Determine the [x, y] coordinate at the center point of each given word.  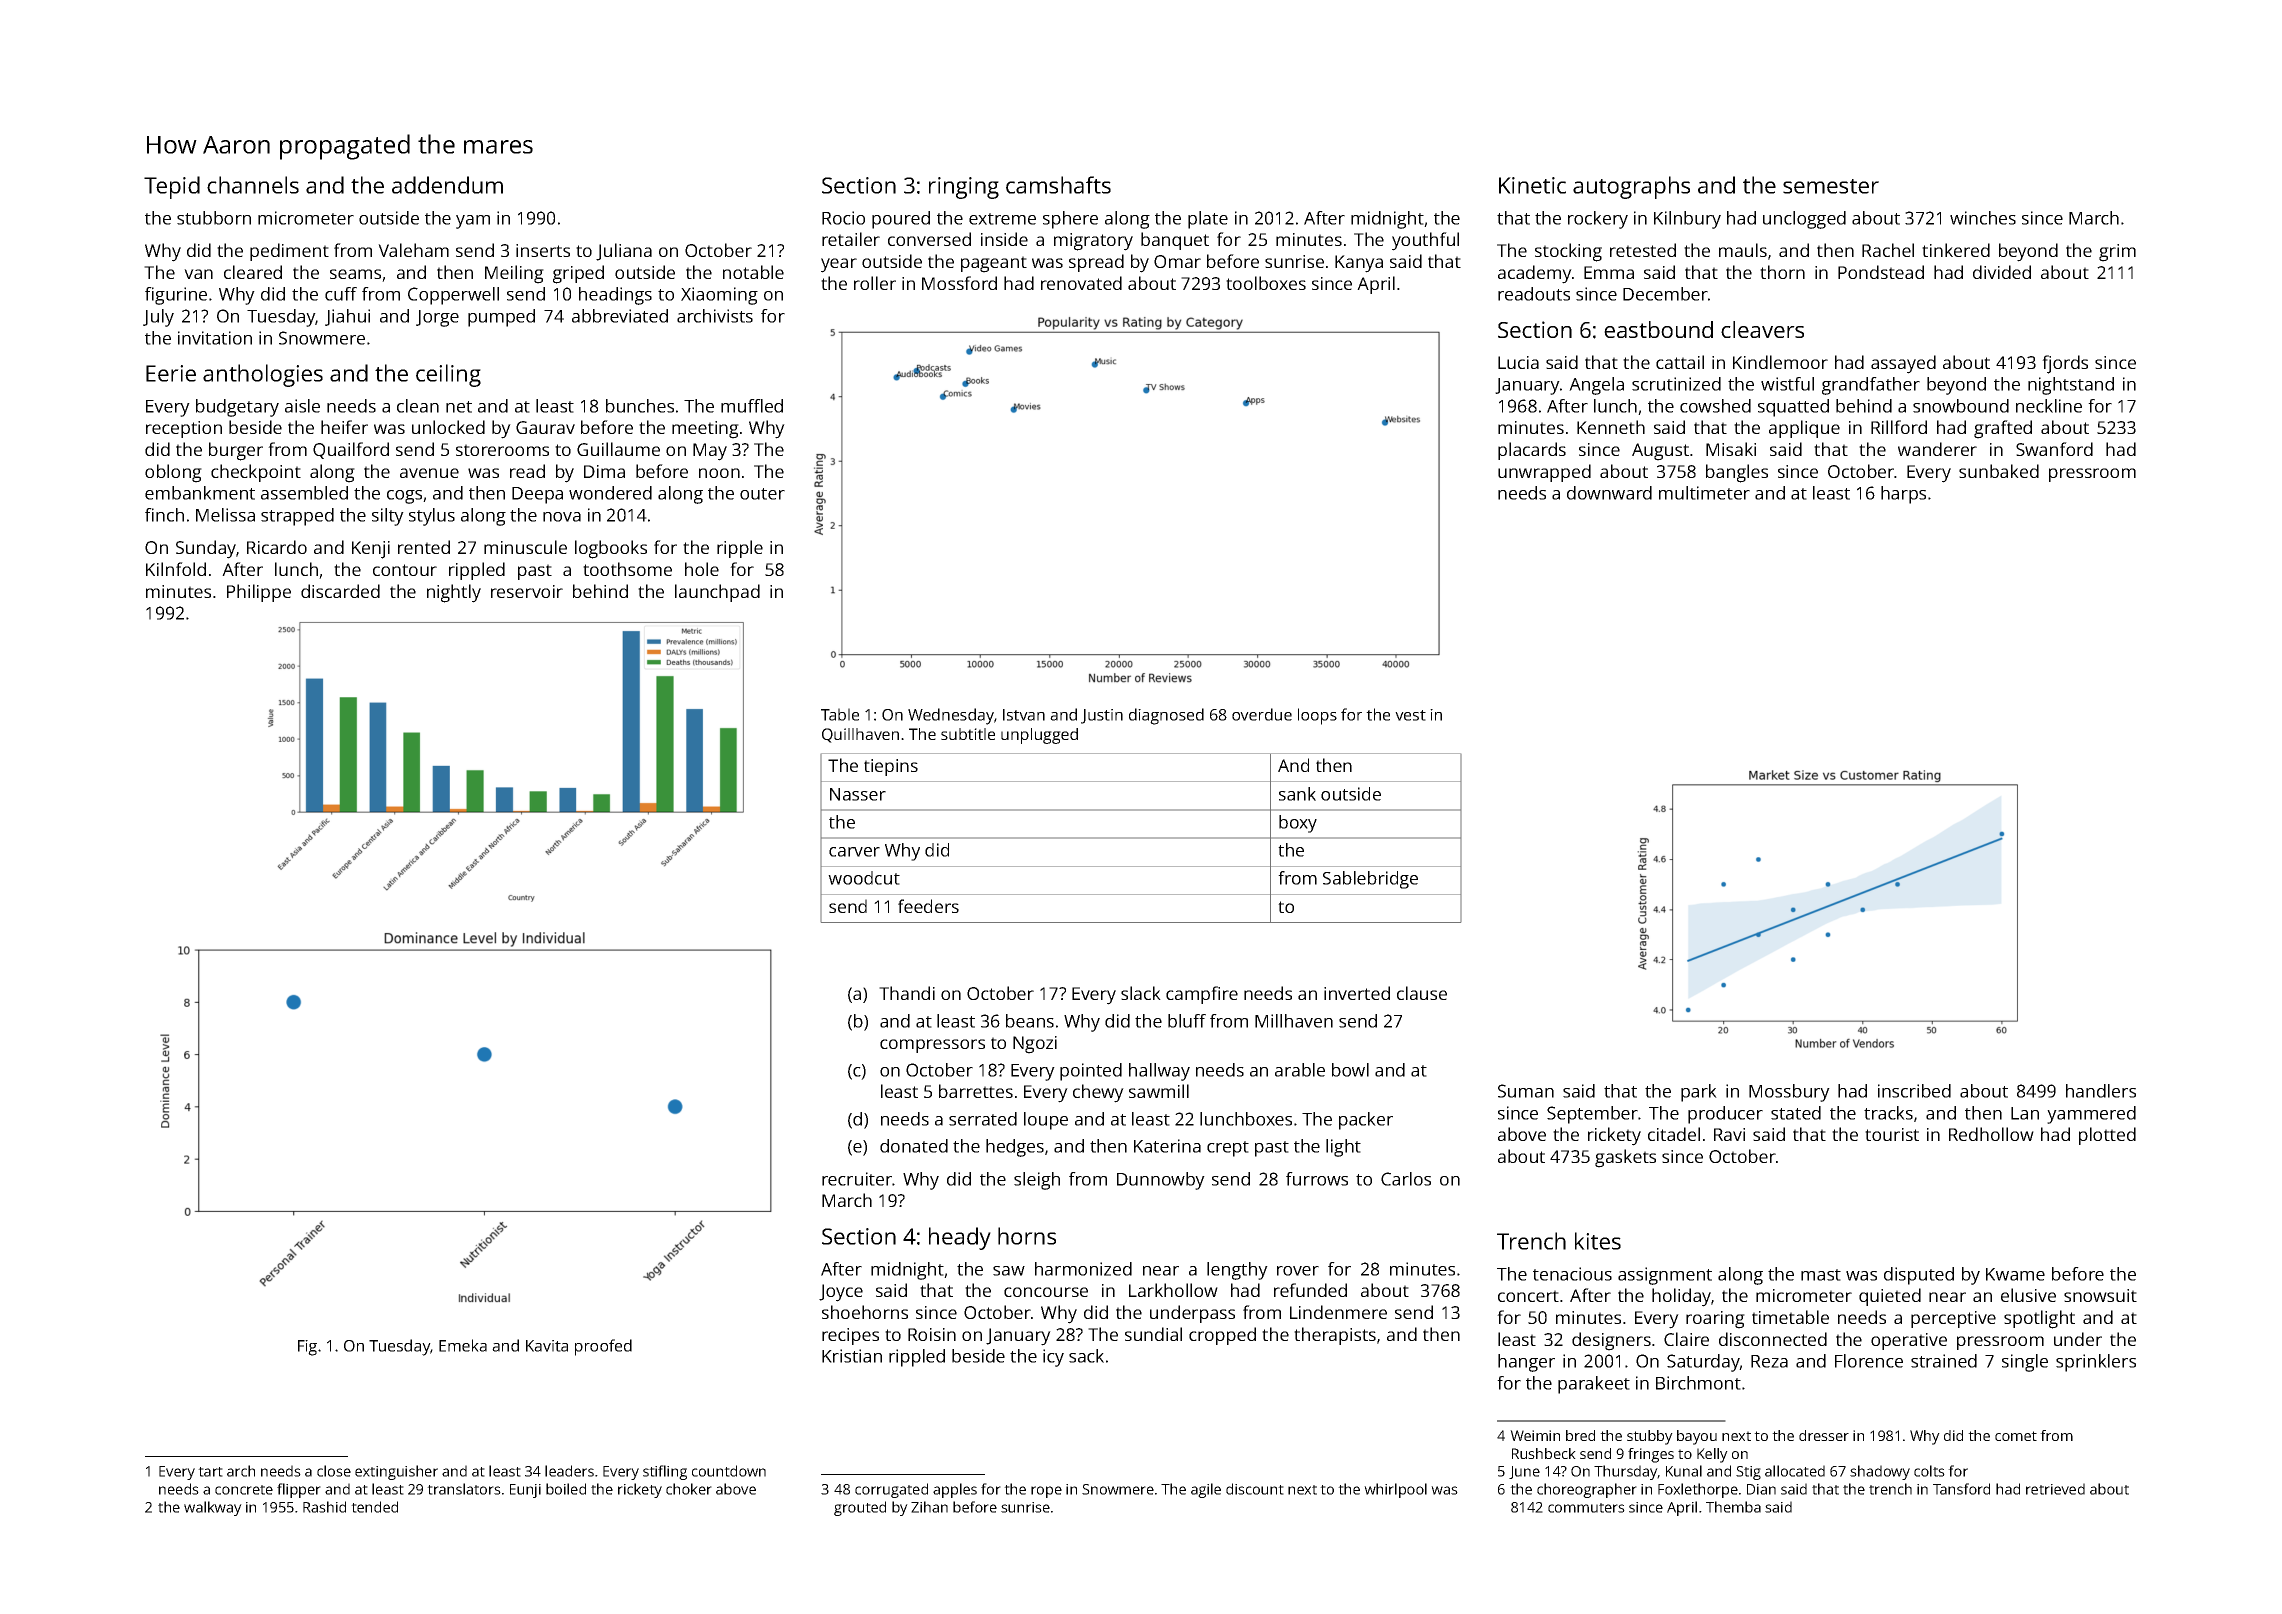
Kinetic [1532, 185]
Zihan [929, 1507]
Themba [1733, 1507]
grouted [860, 1508]
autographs [1631, 187]
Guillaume [618, 449]
